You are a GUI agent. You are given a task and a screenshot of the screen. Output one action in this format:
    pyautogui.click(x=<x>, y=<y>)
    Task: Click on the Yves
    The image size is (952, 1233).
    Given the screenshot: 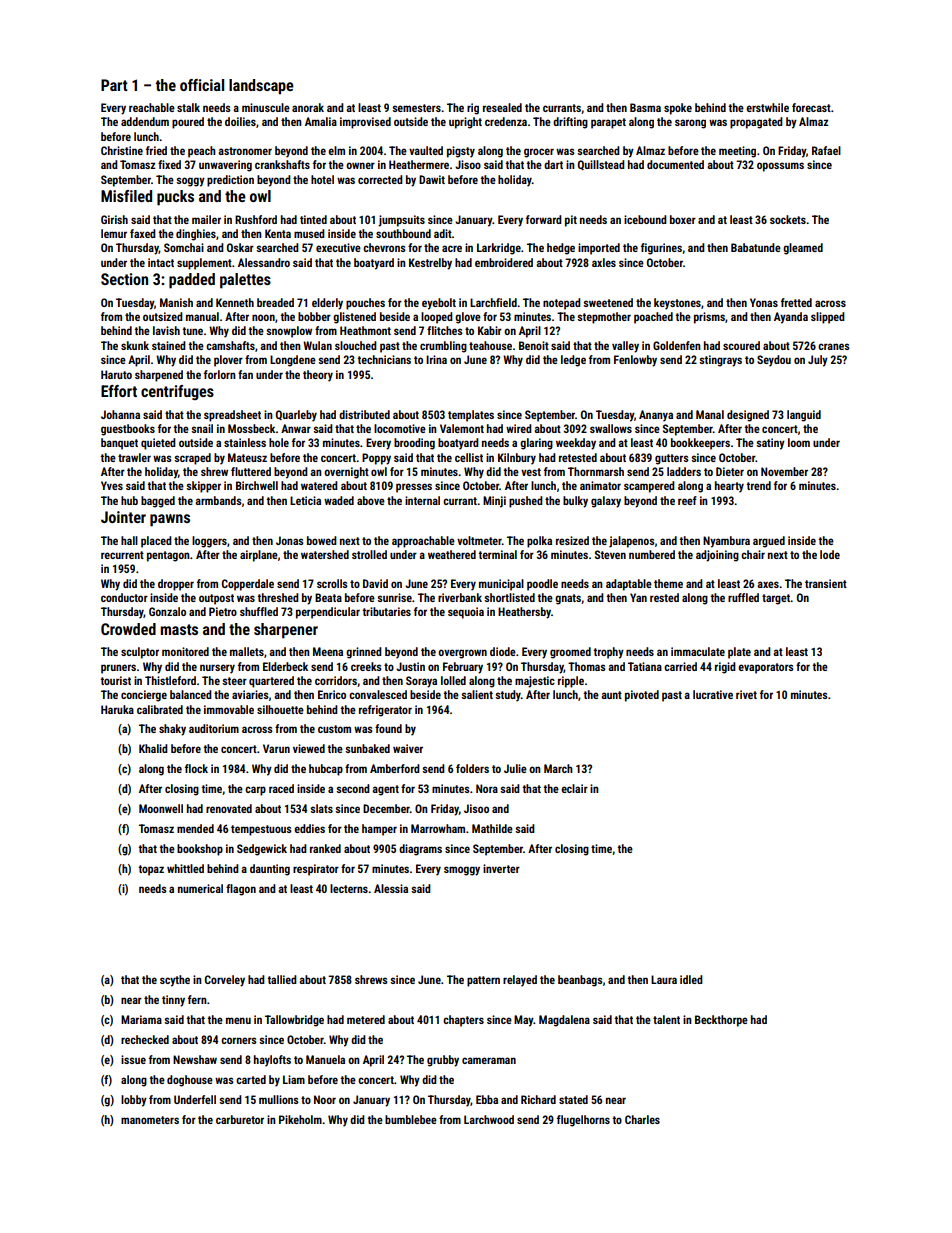 What is the action you would take?
    pyautogui.click(x=112, y=485)
